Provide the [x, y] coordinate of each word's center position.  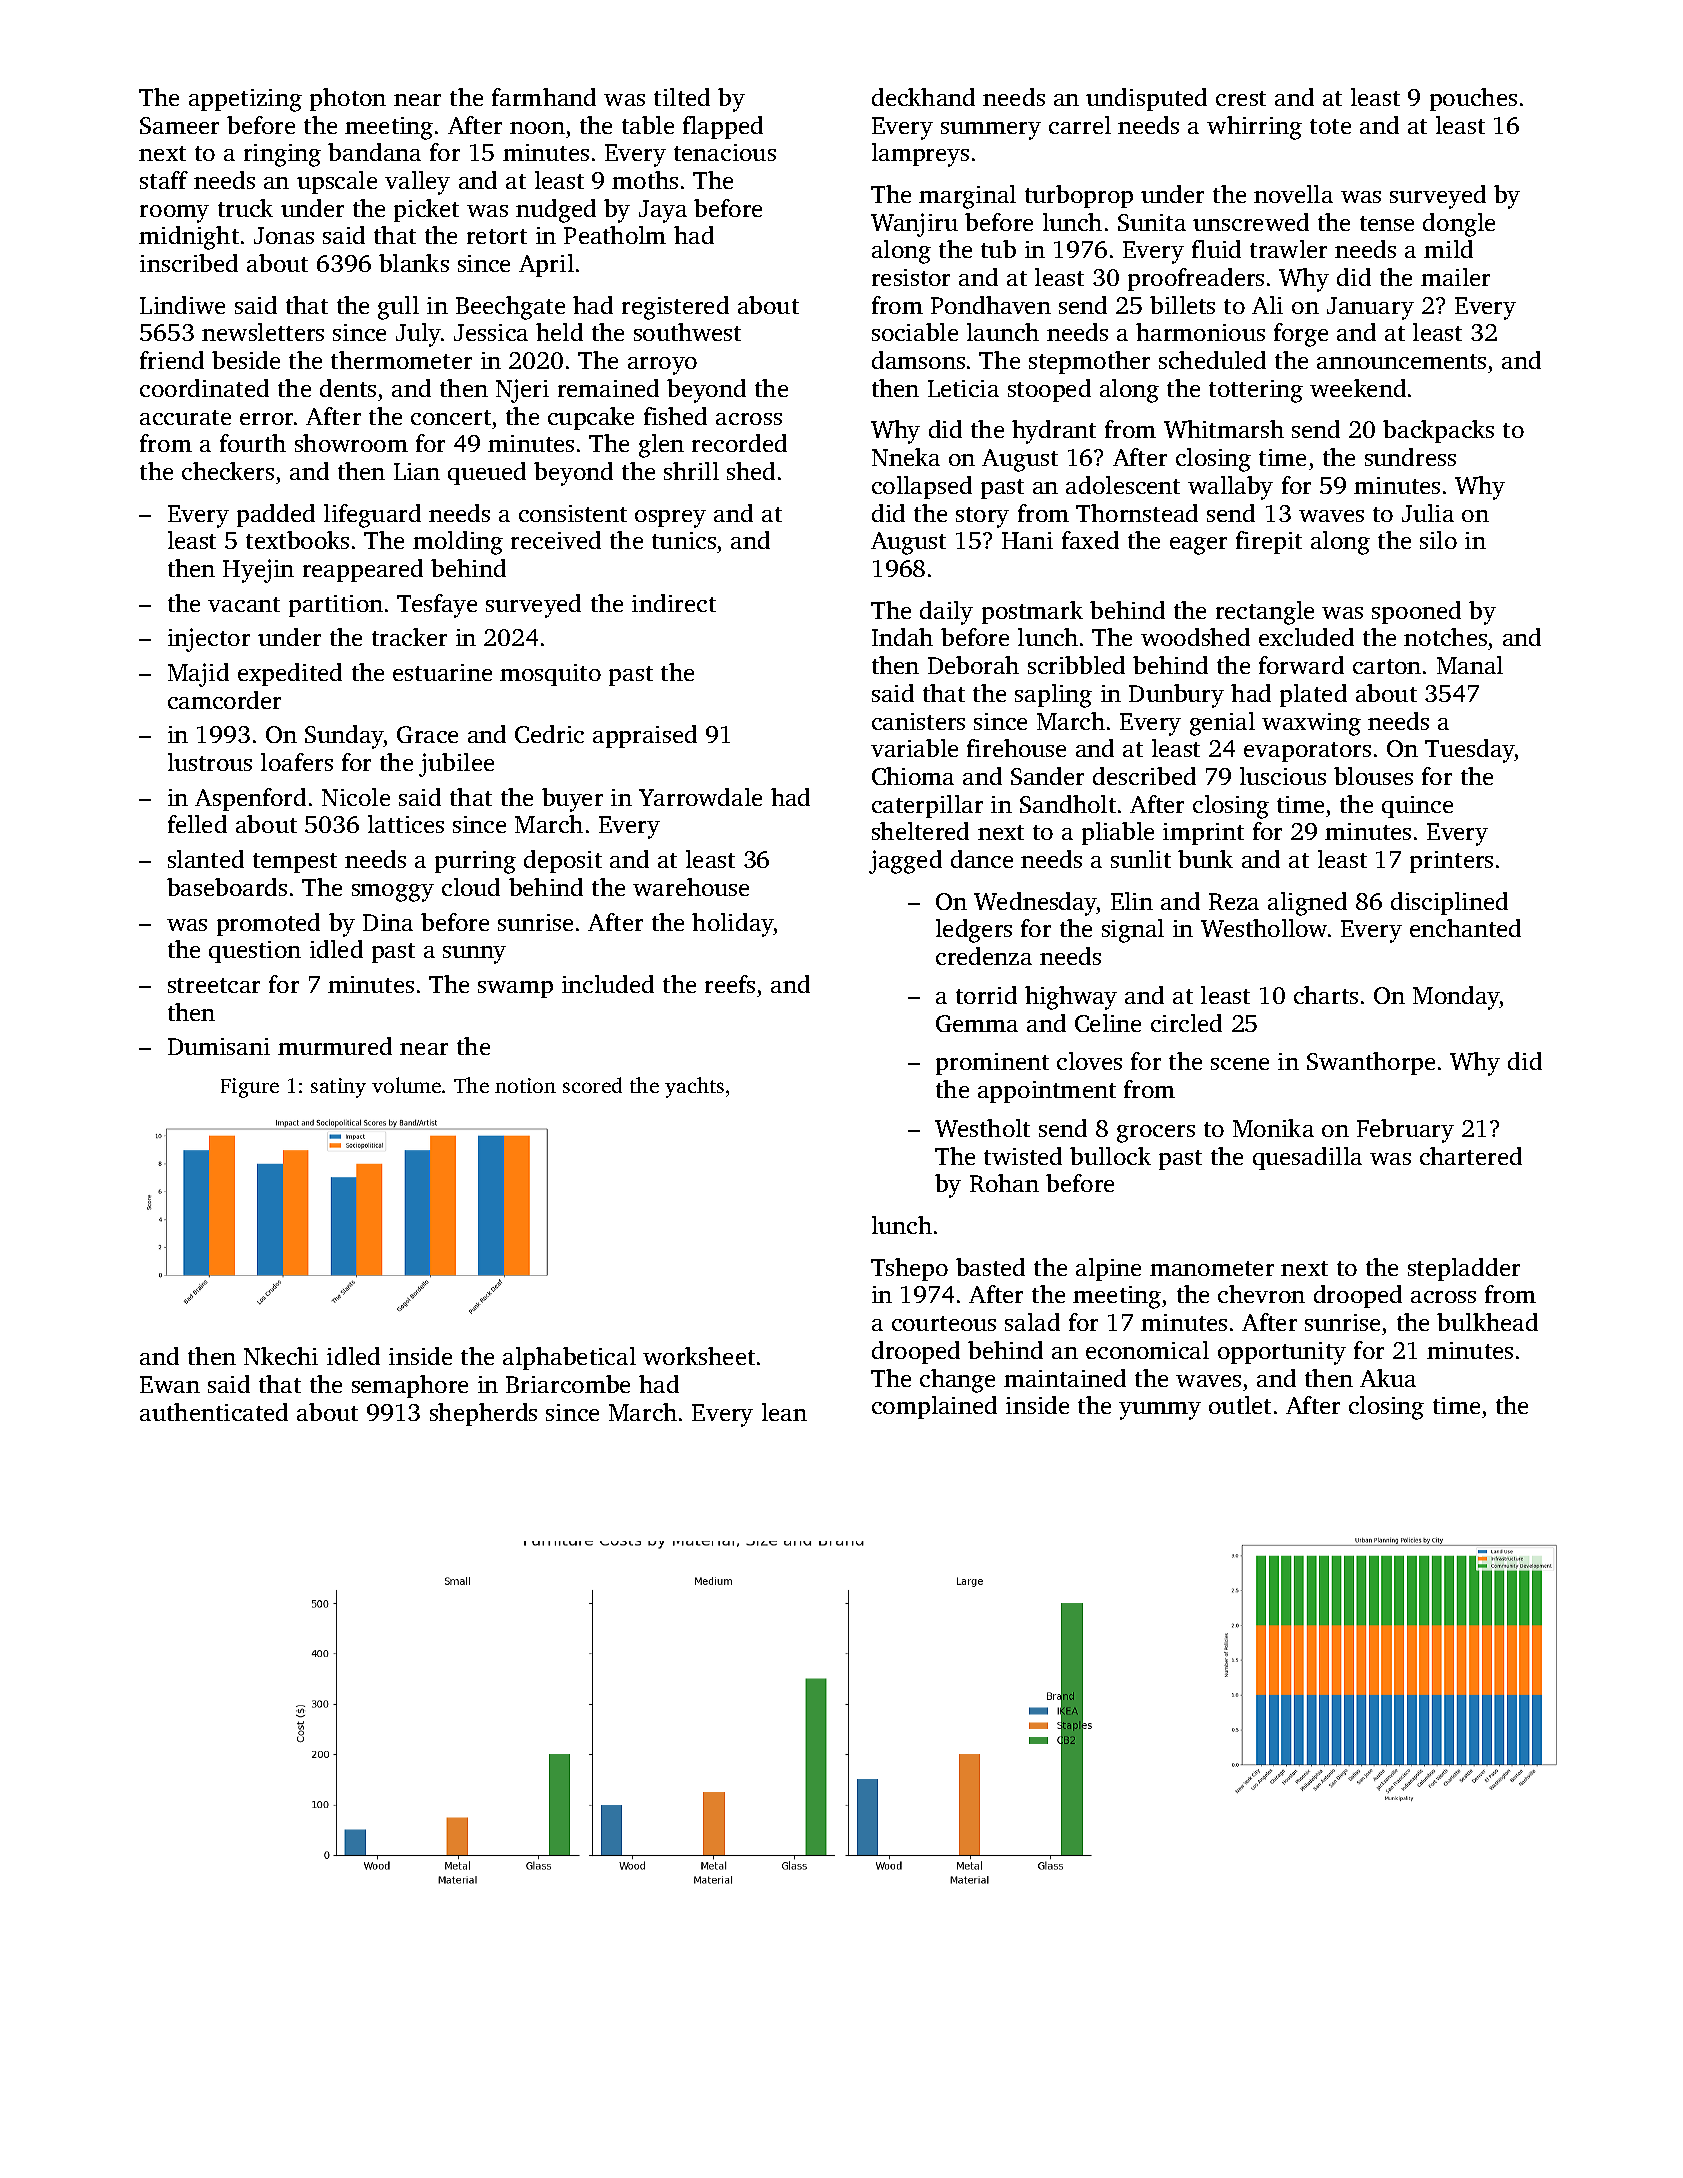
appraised [645, 736]
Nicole [356, 797]
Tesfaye [437, 606]
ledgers [974, 931]
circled [1186, 1023]
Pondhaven [991, 305]
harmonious [1200, 332]
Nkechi [281, 1356]
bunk [1205, 859]
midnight [189, 238]
